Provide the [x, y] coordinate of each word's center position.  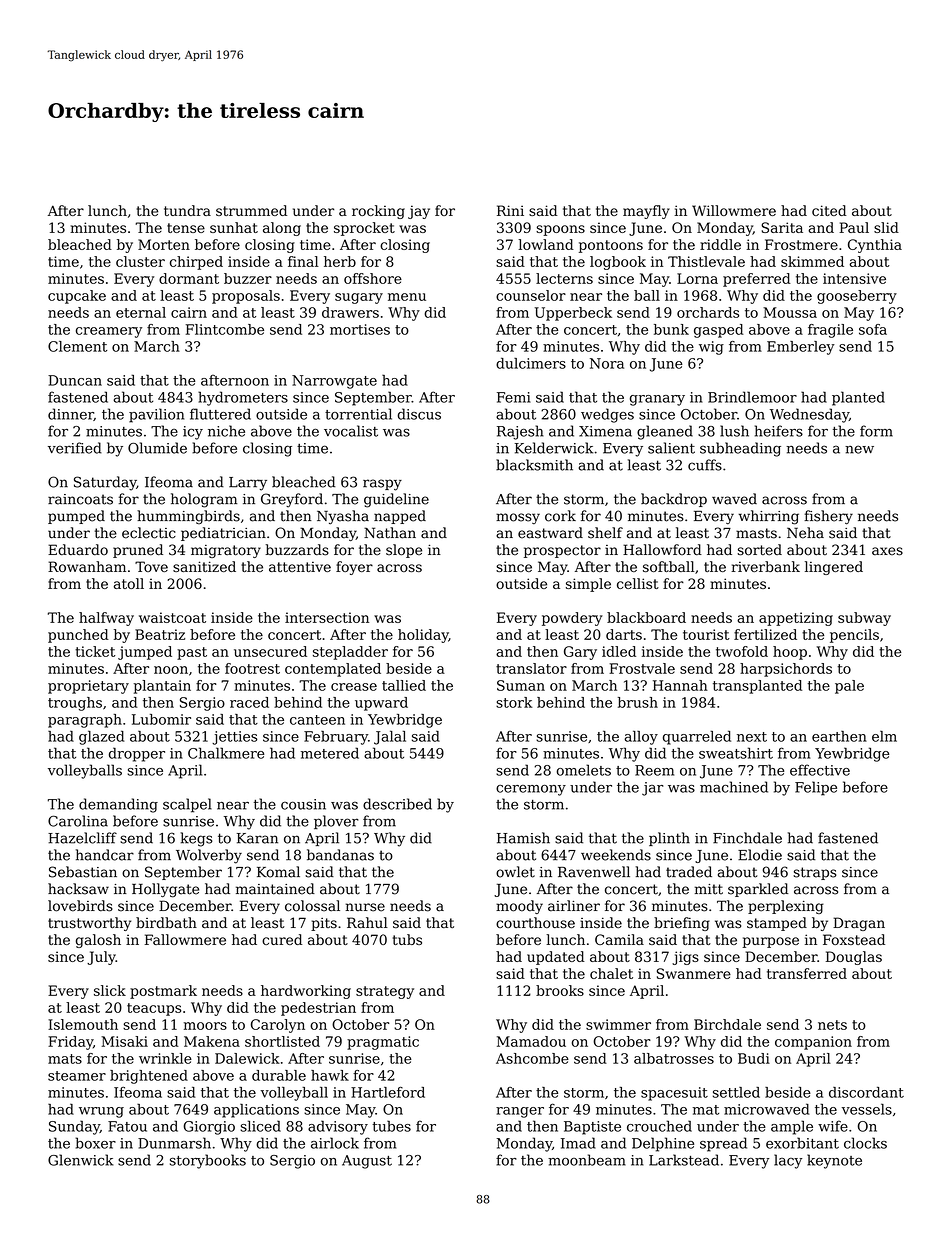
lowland [546, 244]
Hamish [523, 838]
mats [65, 1059]
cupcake [77, 297]
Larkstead [684, 1160]
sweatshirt [736, 753]
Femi [514, 397]
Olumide [157, 448]
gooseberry [857, 297]
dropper [137, 754]
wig [711, 348]
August [367, 1162]
